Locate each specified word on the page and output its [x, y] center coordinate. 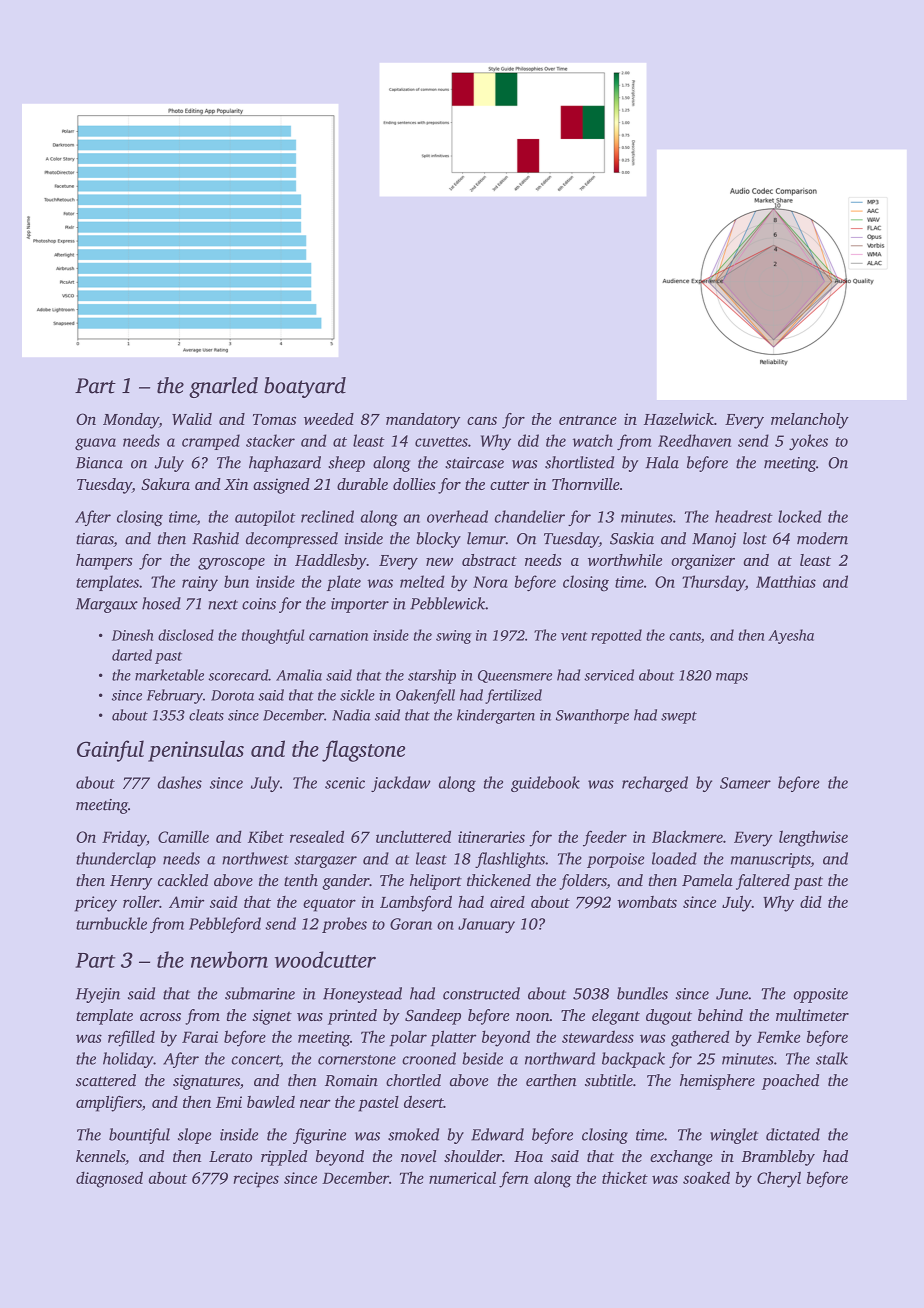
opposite [820, 995]
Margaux [107, 605]
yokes [808, 442]
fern [513, 1179]
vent [574, 636]
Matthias [786, 581]
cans [482, 421]
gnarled [223, 387]
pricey [96, 904]
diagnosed [109, 1179]
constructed [481, 993]
